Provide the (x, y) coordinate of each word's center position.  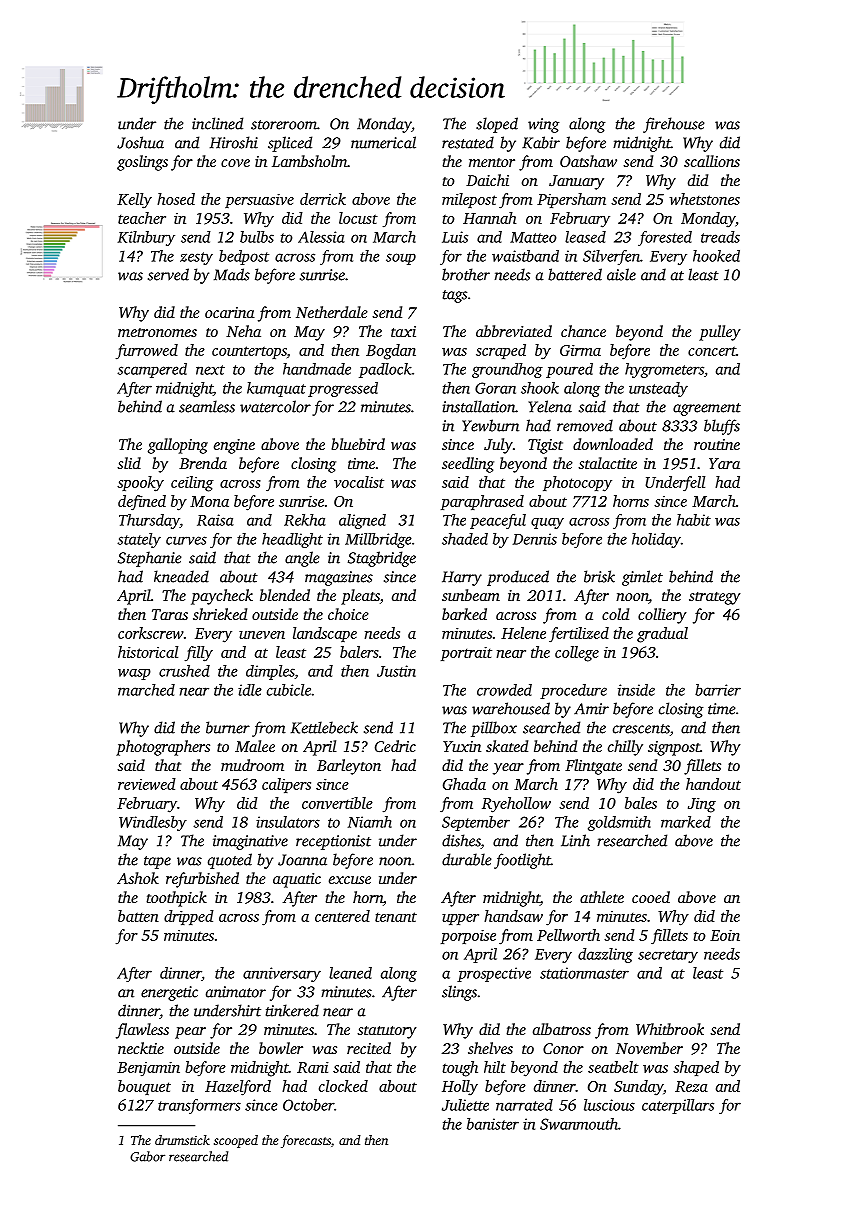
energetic (169, 993)
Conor (563, 1048)
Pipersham (571, 200)
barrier (718, 690)
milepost (469, 200)
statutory (387, 1032)
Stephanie (149, 559)
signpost (674, 748)
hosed (176, 199)
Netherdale (332, 312)
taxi (403, 331)
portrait (466, 654)
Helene (523, 633)
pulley (720, 333)
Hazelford (238, 1088)
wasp (134, 674)
